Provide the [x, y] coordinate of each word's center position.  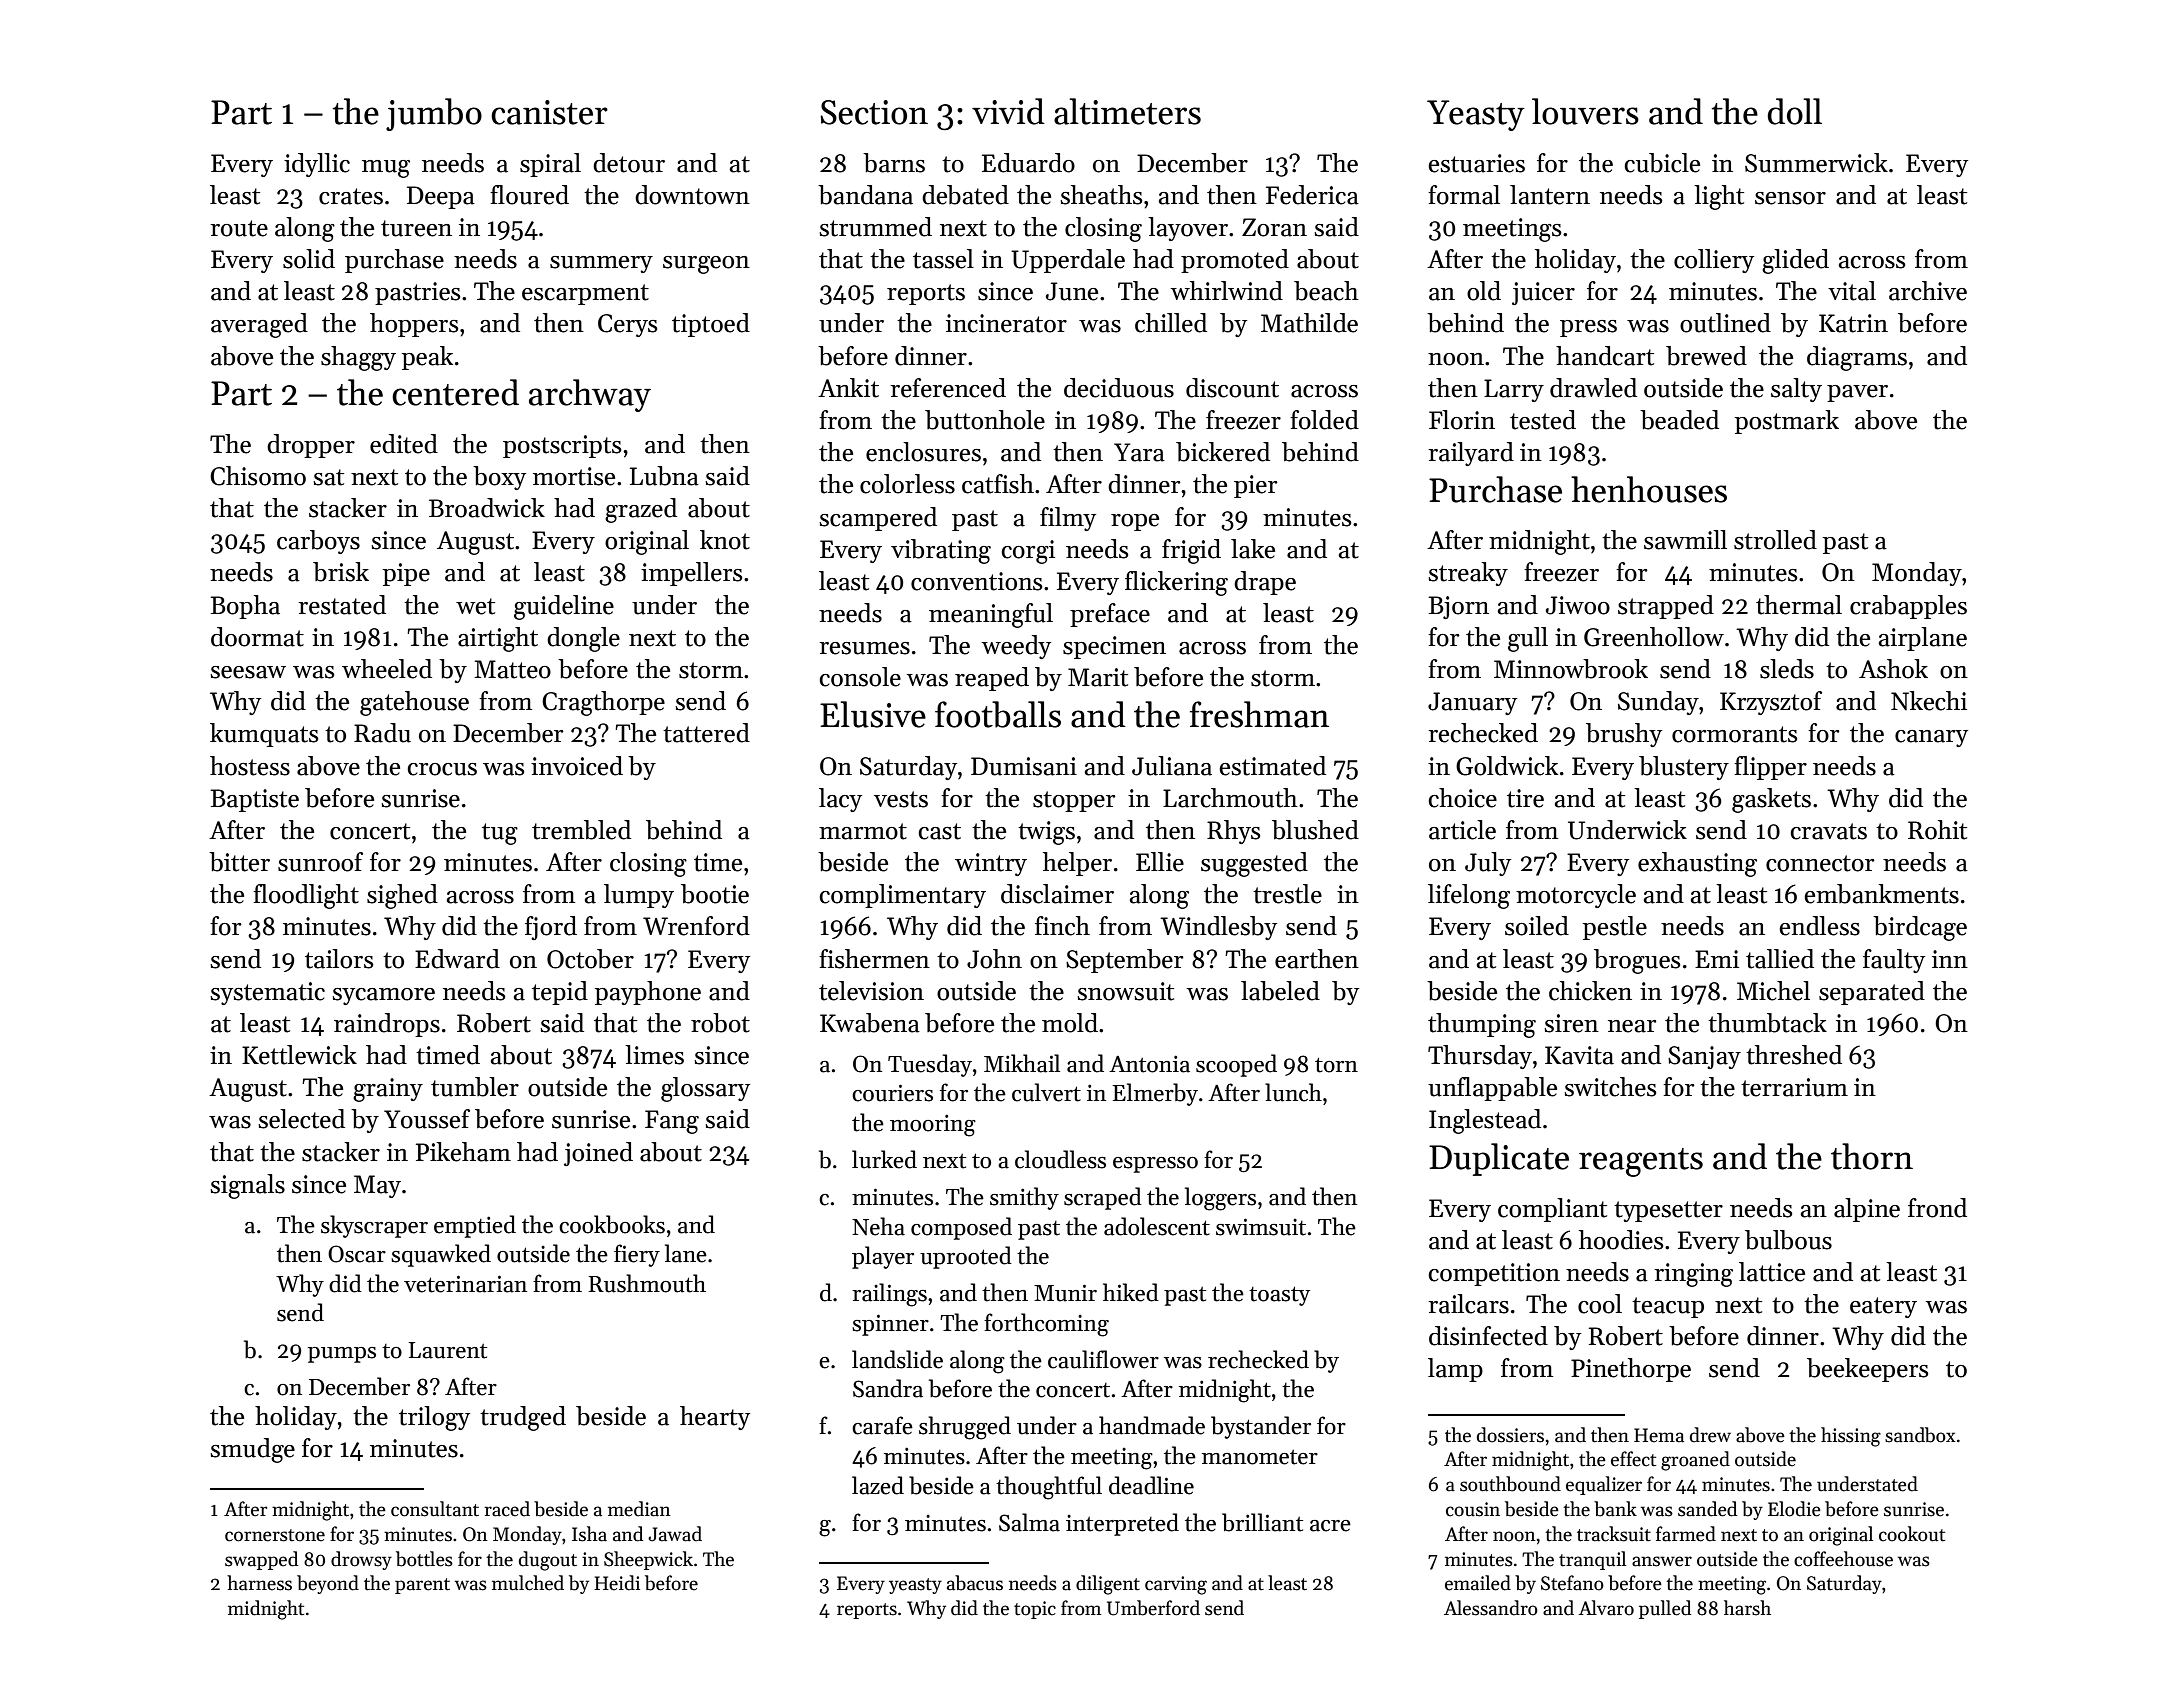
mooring [933, 1125]
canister [549, 112]
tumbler [475, 1087]
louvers [1585, 111]
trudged [523, 1418]
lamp [1455, 1370]
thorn [1872, 1156]
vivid [1008, 111]
